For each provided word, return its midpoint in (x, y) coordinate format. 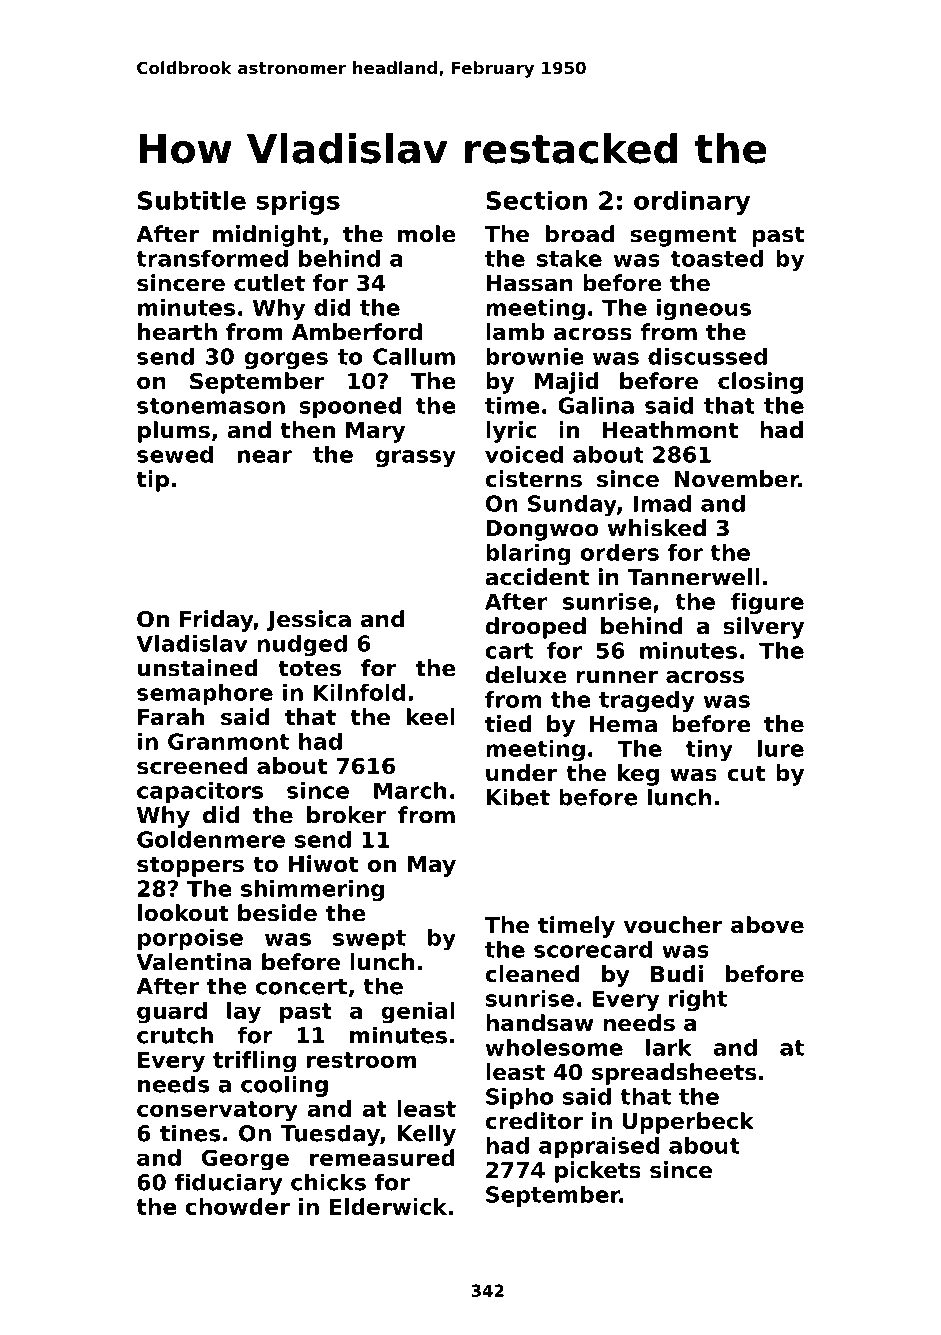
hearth (177, 332)
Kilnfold (359, 692)
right (698, 1000)
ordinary (692, 203)
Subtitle (192, 200)
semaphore (205, 694)
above (767, 925)
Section (536, 200)
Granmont (228, 741)
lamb (515, 332)
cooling (284, 1086)
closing (760, 383)
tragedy (647, 701)
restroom (361, 1060)
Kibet (518, 797)
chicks (328, 1182)
